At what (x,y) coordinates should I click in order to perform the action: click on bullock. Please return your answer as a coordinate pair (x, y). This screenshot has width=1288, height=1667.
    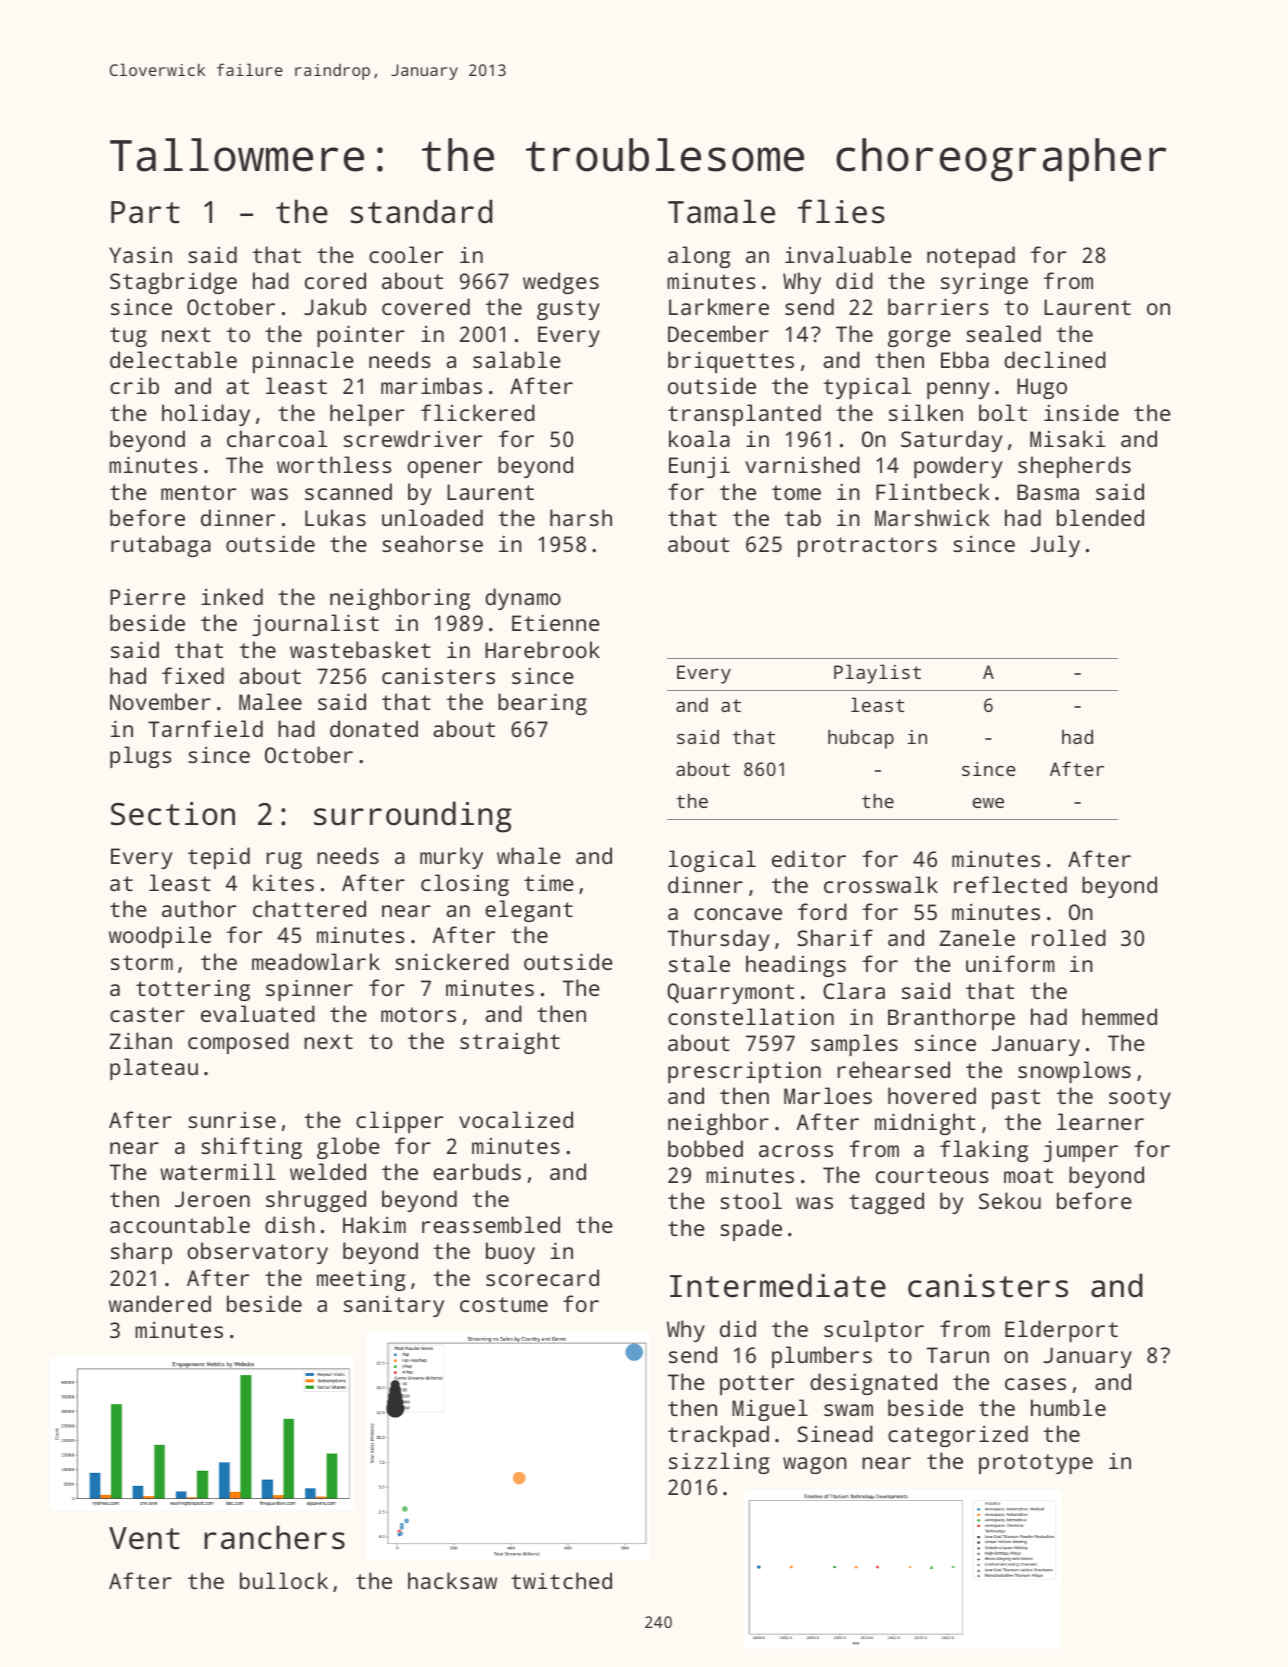
    Looking at the image, I should click on (284, 1580).
